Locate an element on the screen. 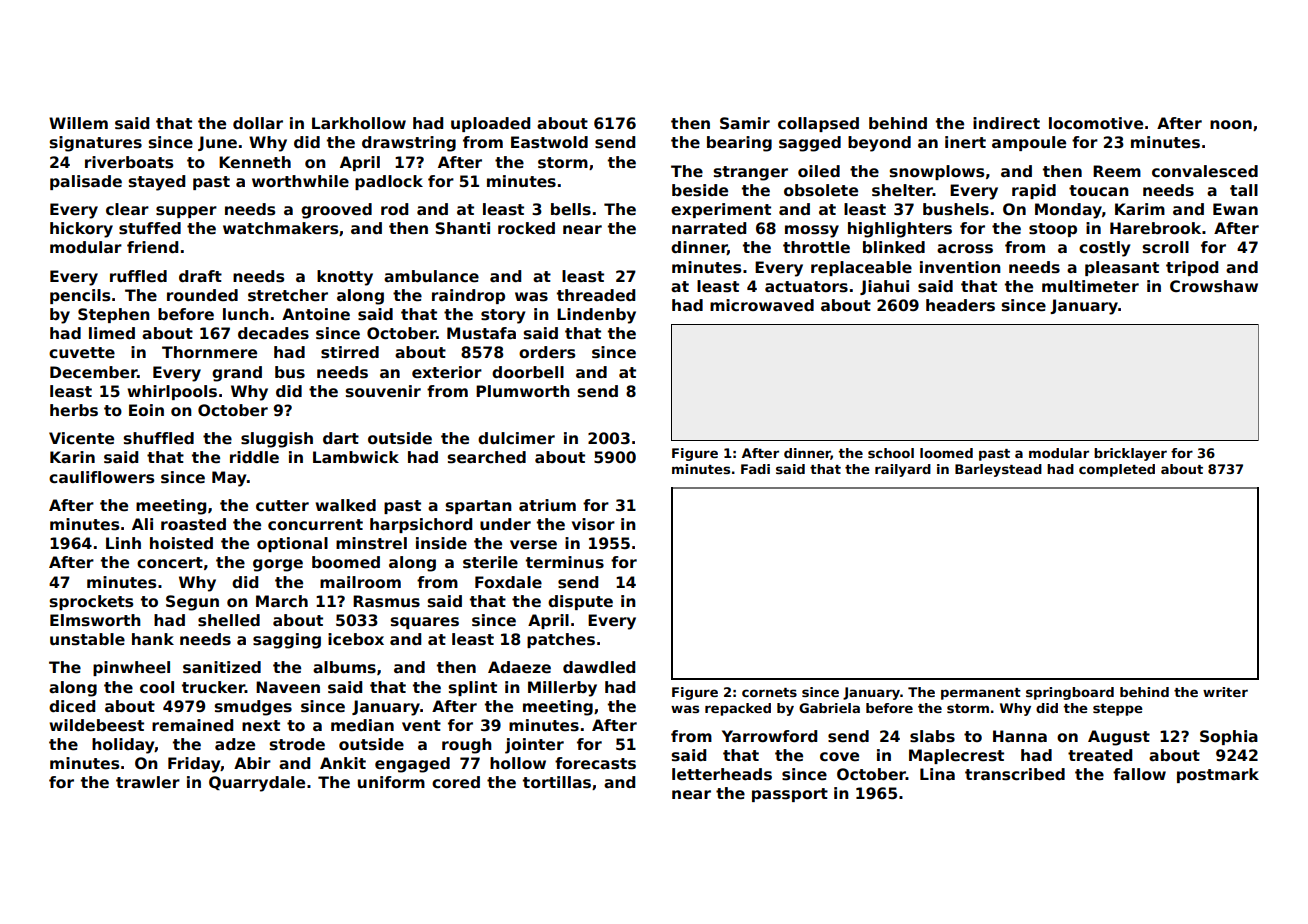  microwaved is located at coordinates (762, 305).
